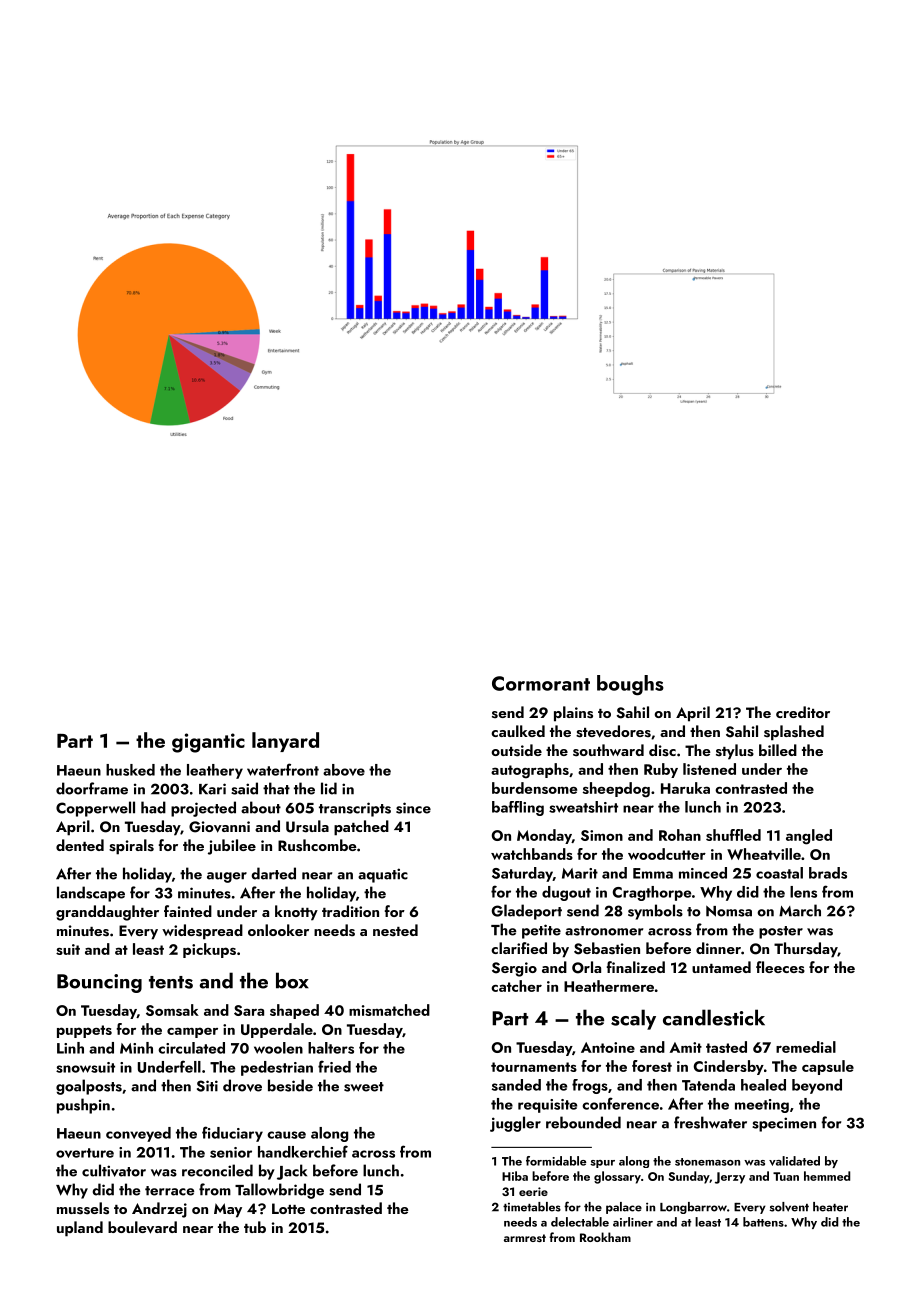  I want to click on finalized, so click(636, 967).
